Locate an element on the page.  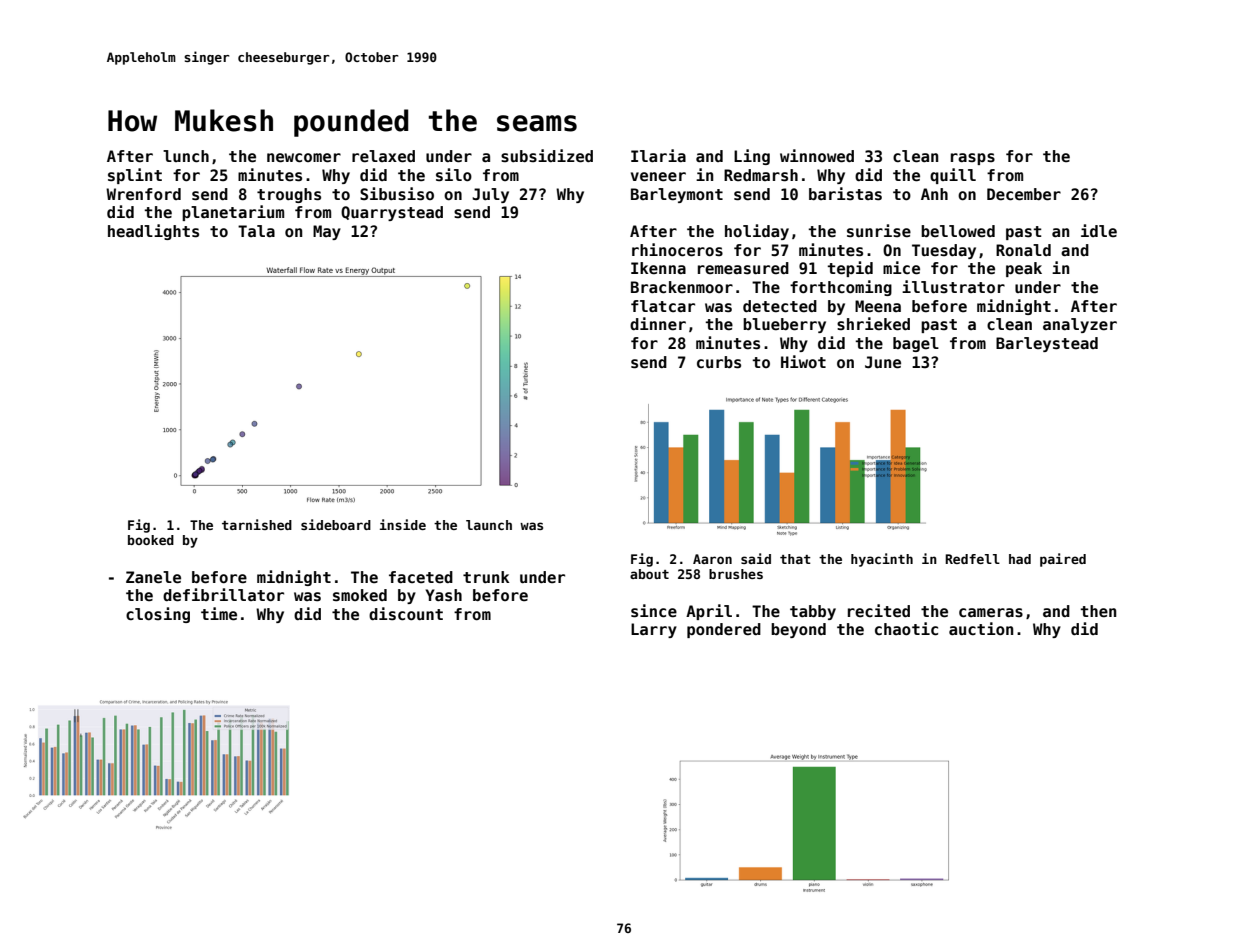
discount is located at coordinates (406, 614).
